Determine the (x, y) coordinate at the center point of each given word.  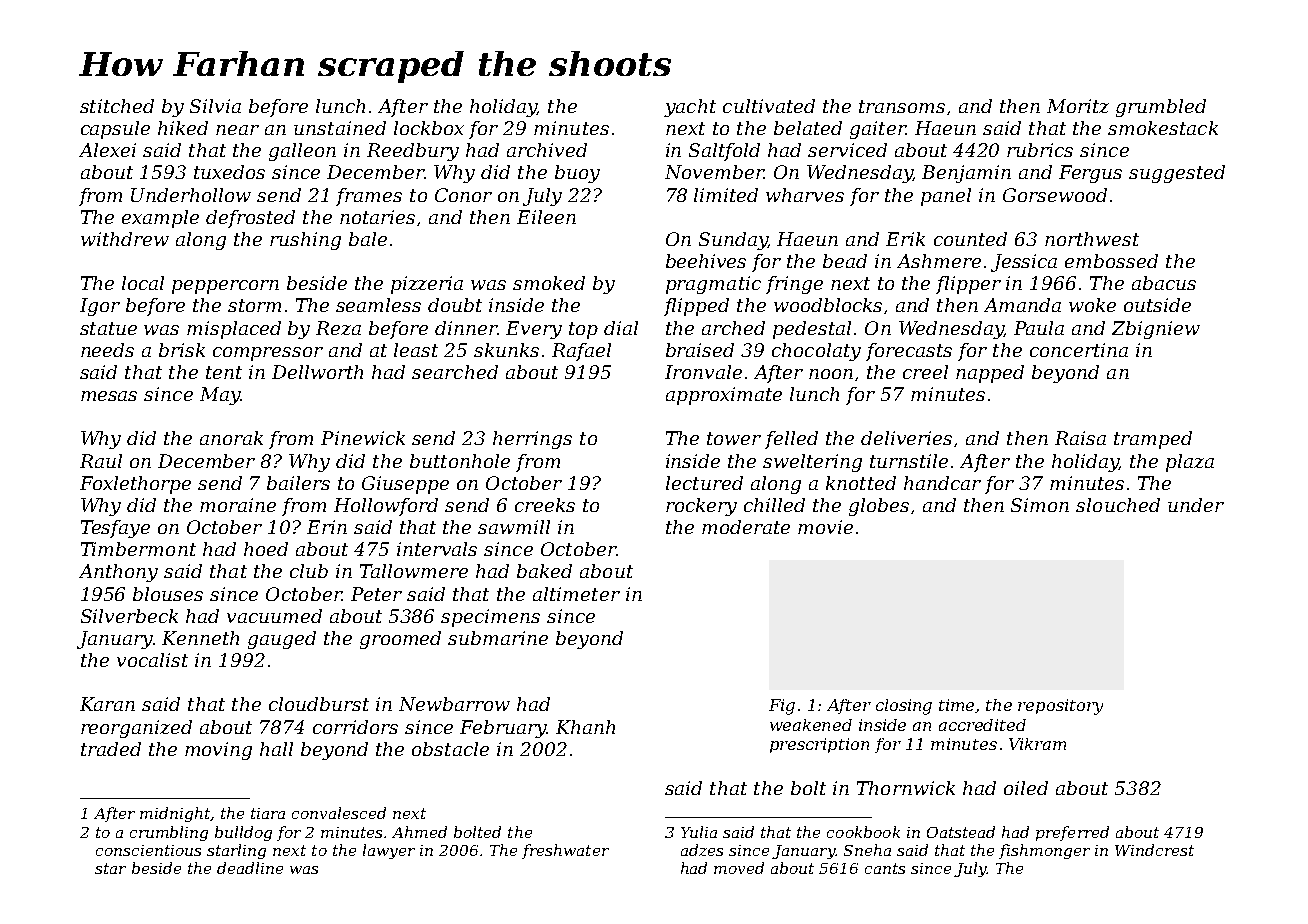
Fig (782, 707)
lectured (704, 483)
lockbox (429, 128)
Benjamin (966, 174)
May (220, 396)
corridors (355, 727)
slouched (1118, 505)
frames (369, 197)
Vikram (1037, 744)
